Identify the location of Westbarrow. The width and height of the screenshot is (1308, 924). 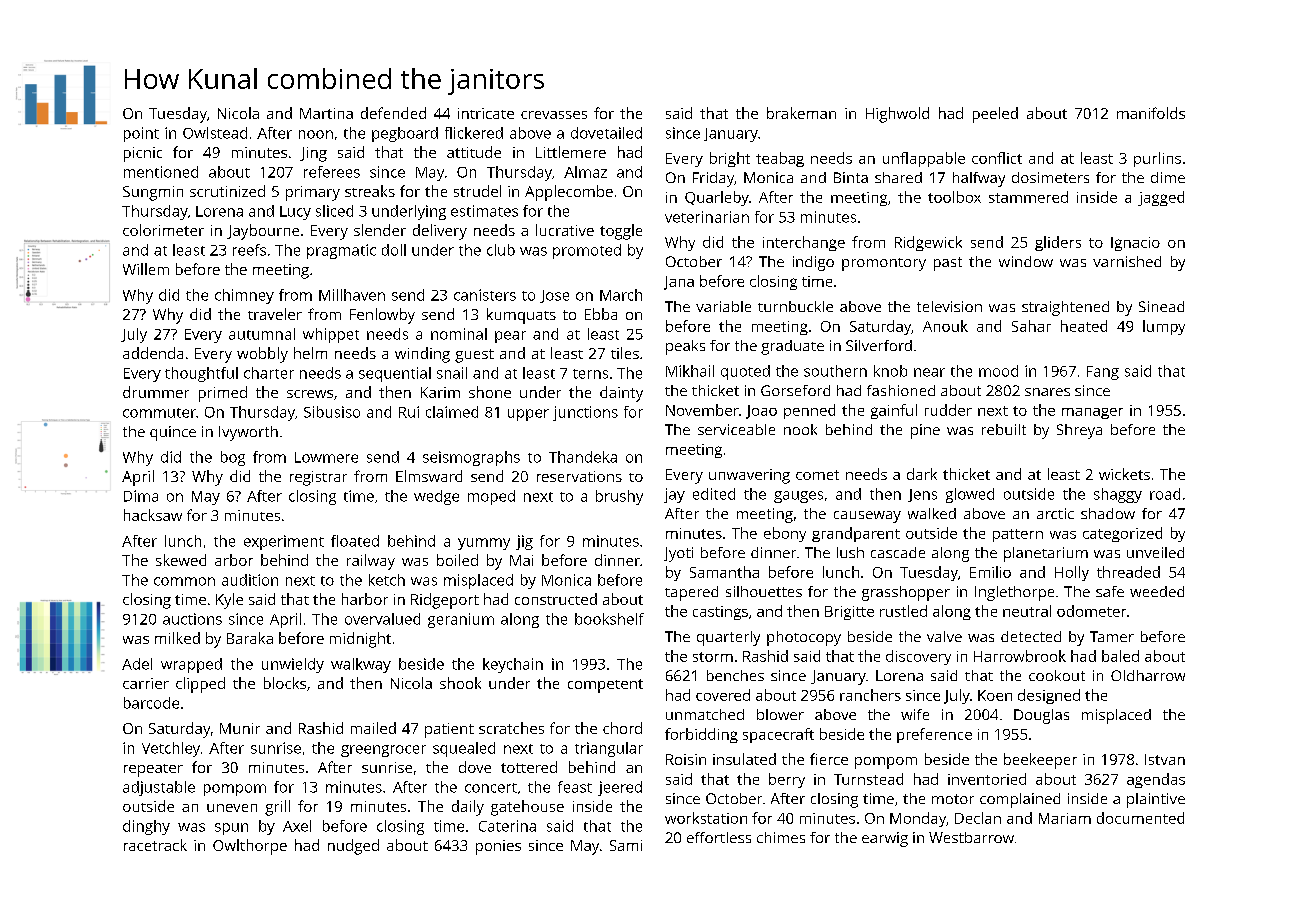
(971, 837).
